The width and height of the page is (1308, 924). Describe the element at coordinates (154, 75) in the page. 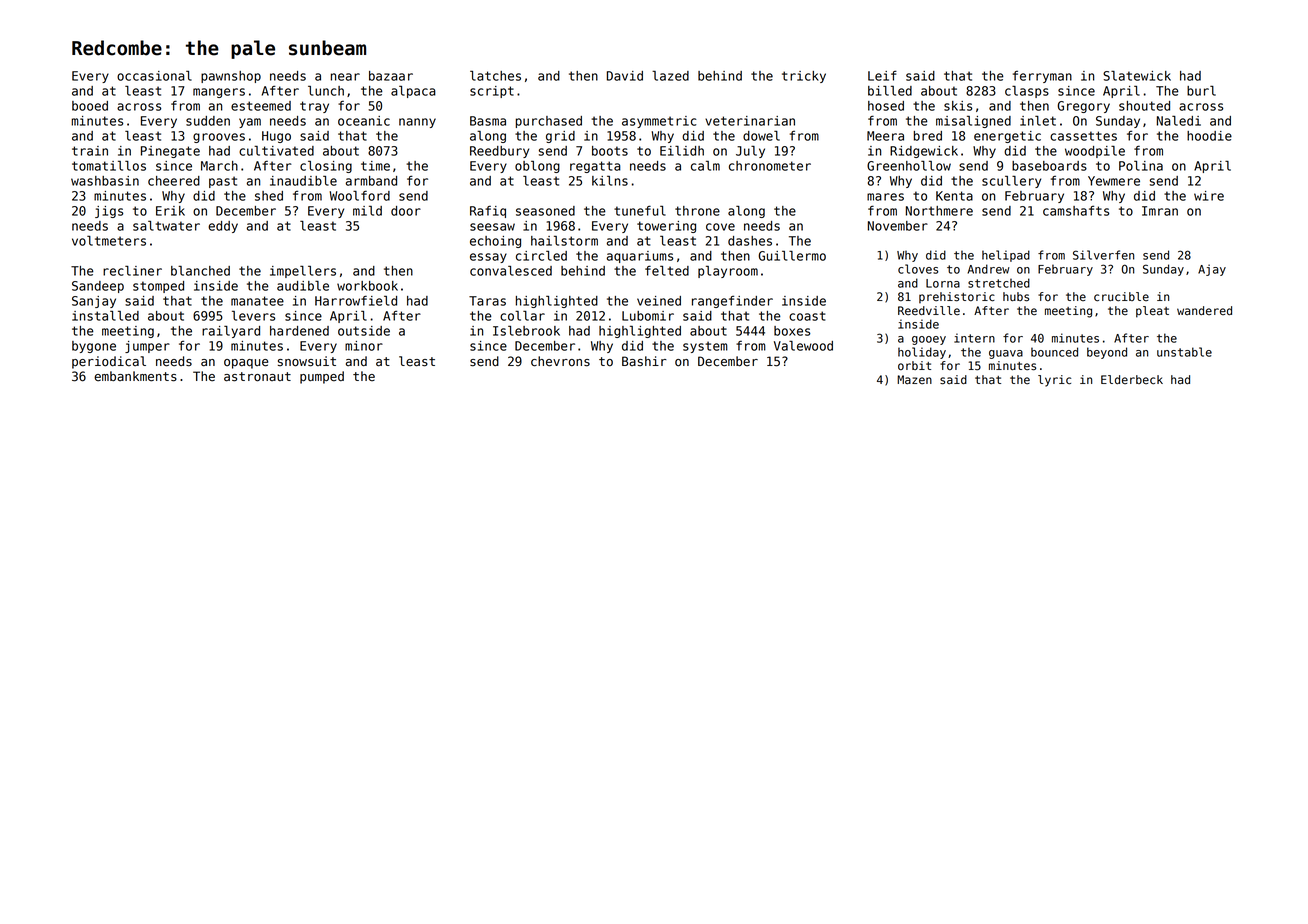

I see `occasional` at that location.
